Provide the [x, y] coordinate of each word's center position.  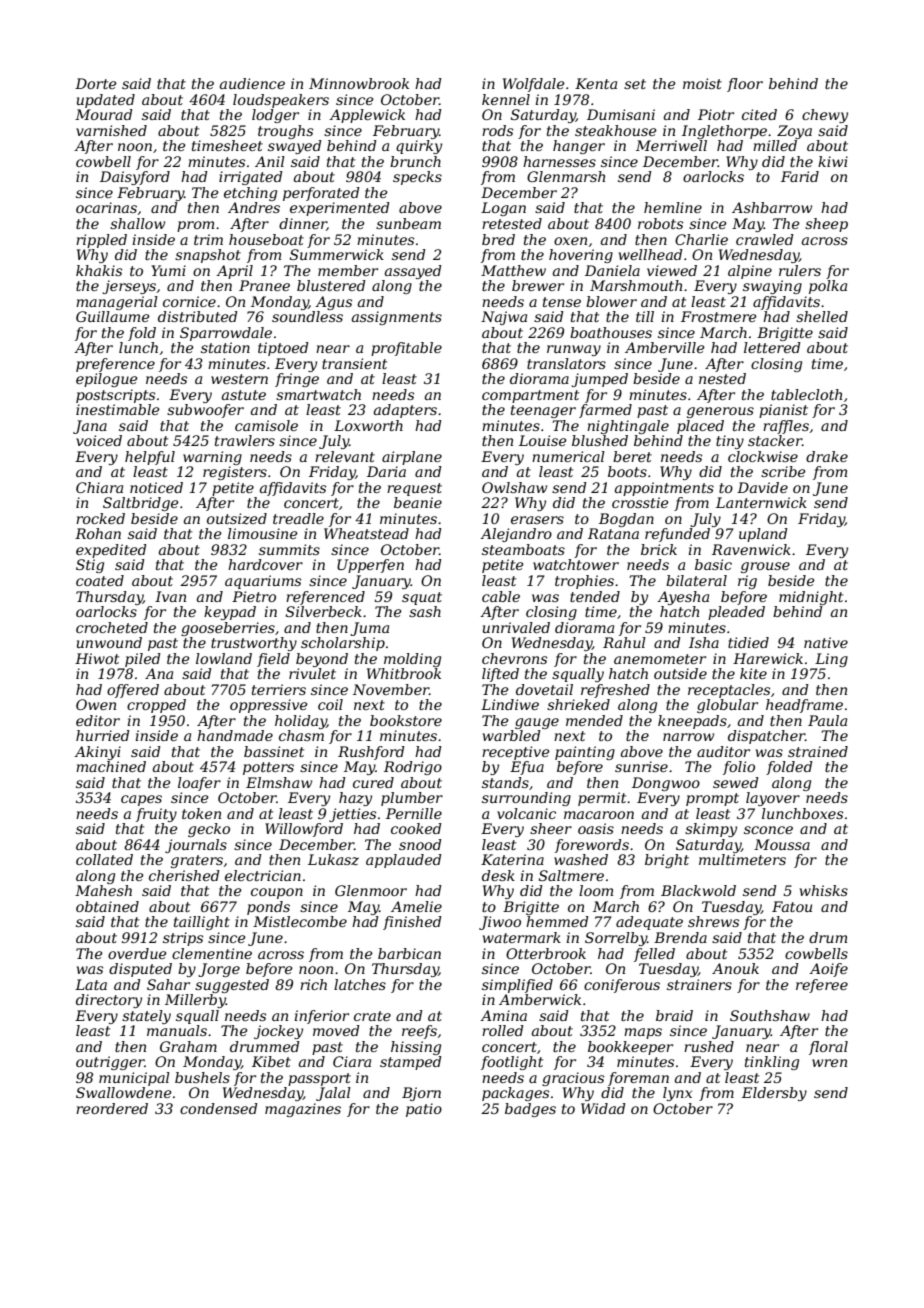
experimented [340, 209]
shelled [822, 316]
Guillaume [113, 316]
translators [566, 363]
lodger [275, 116]
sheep [826, 225]
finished [412, 923]
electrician [263, 875]
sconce [768, 830]
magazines [303, 1110]
